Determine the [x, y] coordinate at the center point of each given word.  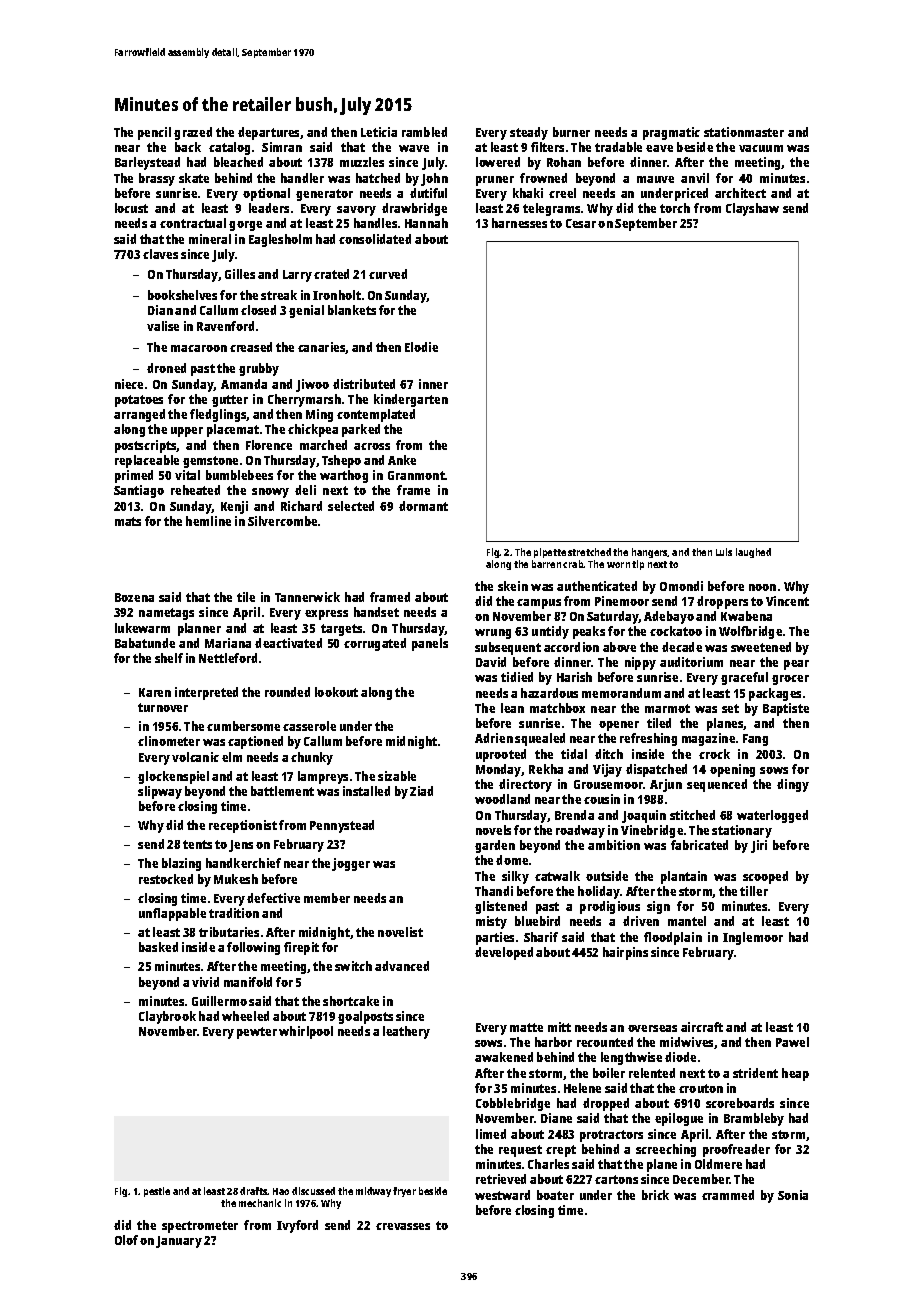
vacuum [761, 148]
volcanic [195, 757]
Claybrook [167, 1017]
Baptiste [786, 709]
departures [269, 133]
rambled [424, 132]
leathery [406, 1032]
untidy [550, 632]
